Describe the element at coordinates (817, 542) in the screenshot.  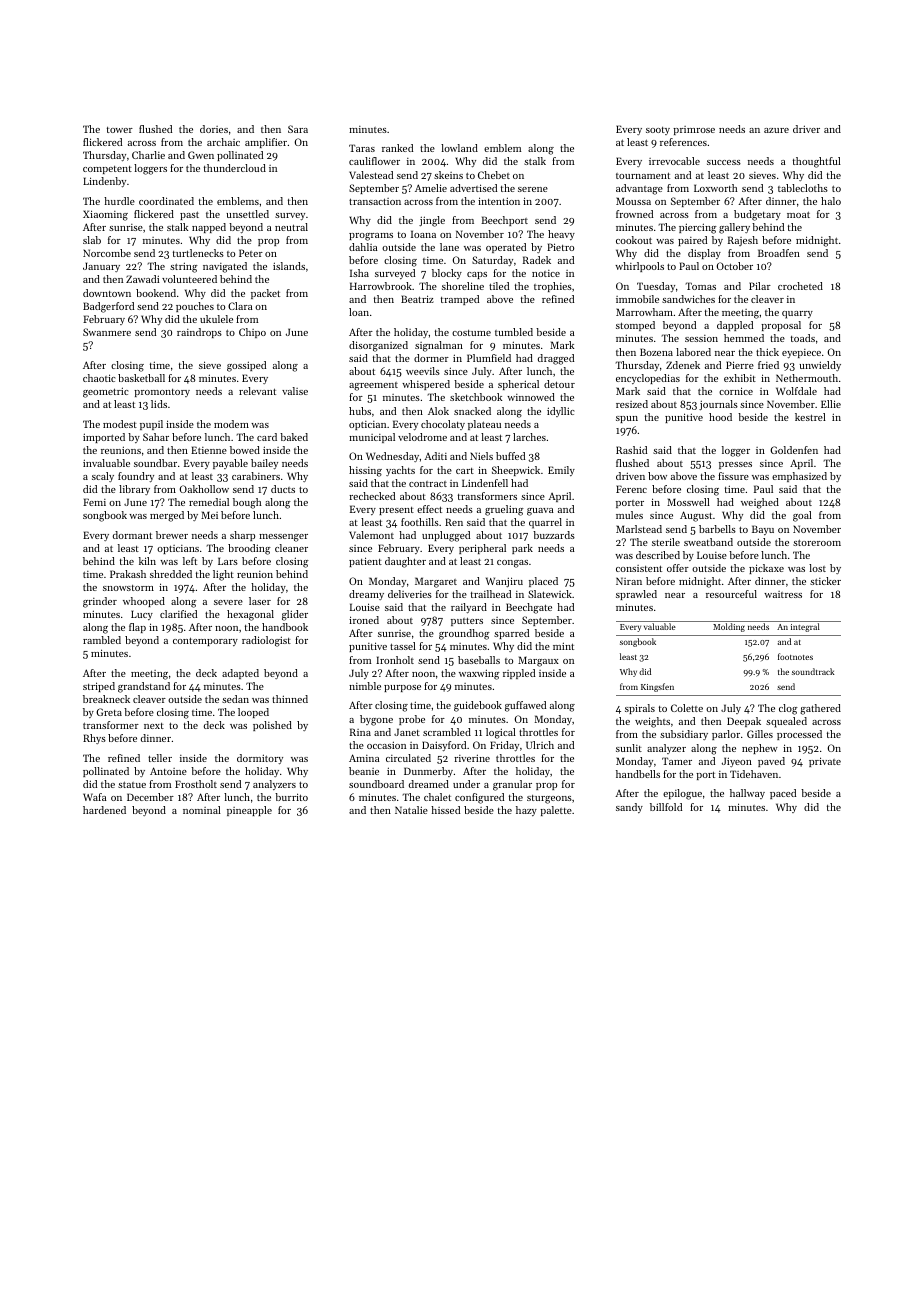
I see `storeroom` at that location.
